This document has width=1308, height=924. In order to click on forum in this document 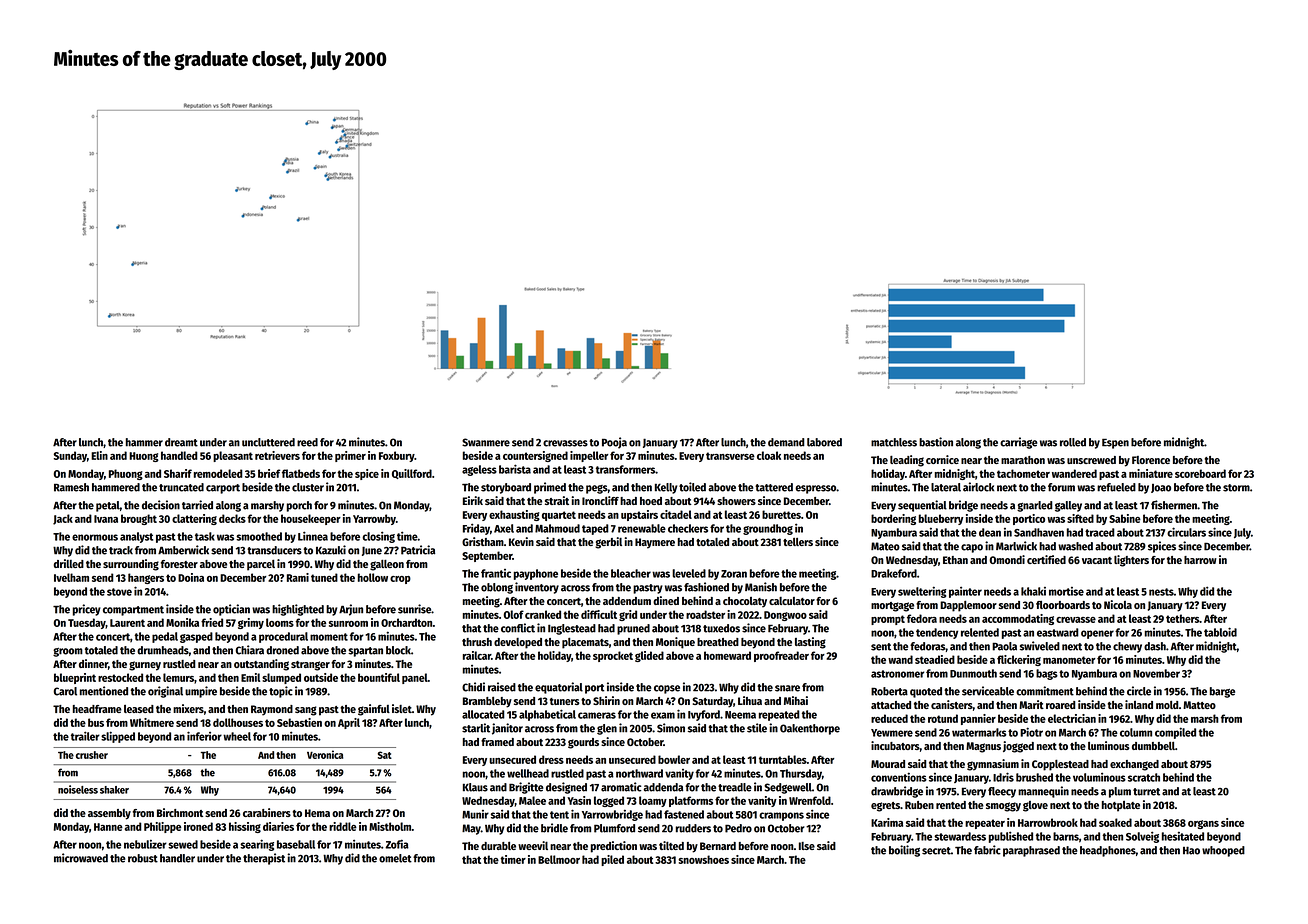, I will do `click(1061, 487)`.
